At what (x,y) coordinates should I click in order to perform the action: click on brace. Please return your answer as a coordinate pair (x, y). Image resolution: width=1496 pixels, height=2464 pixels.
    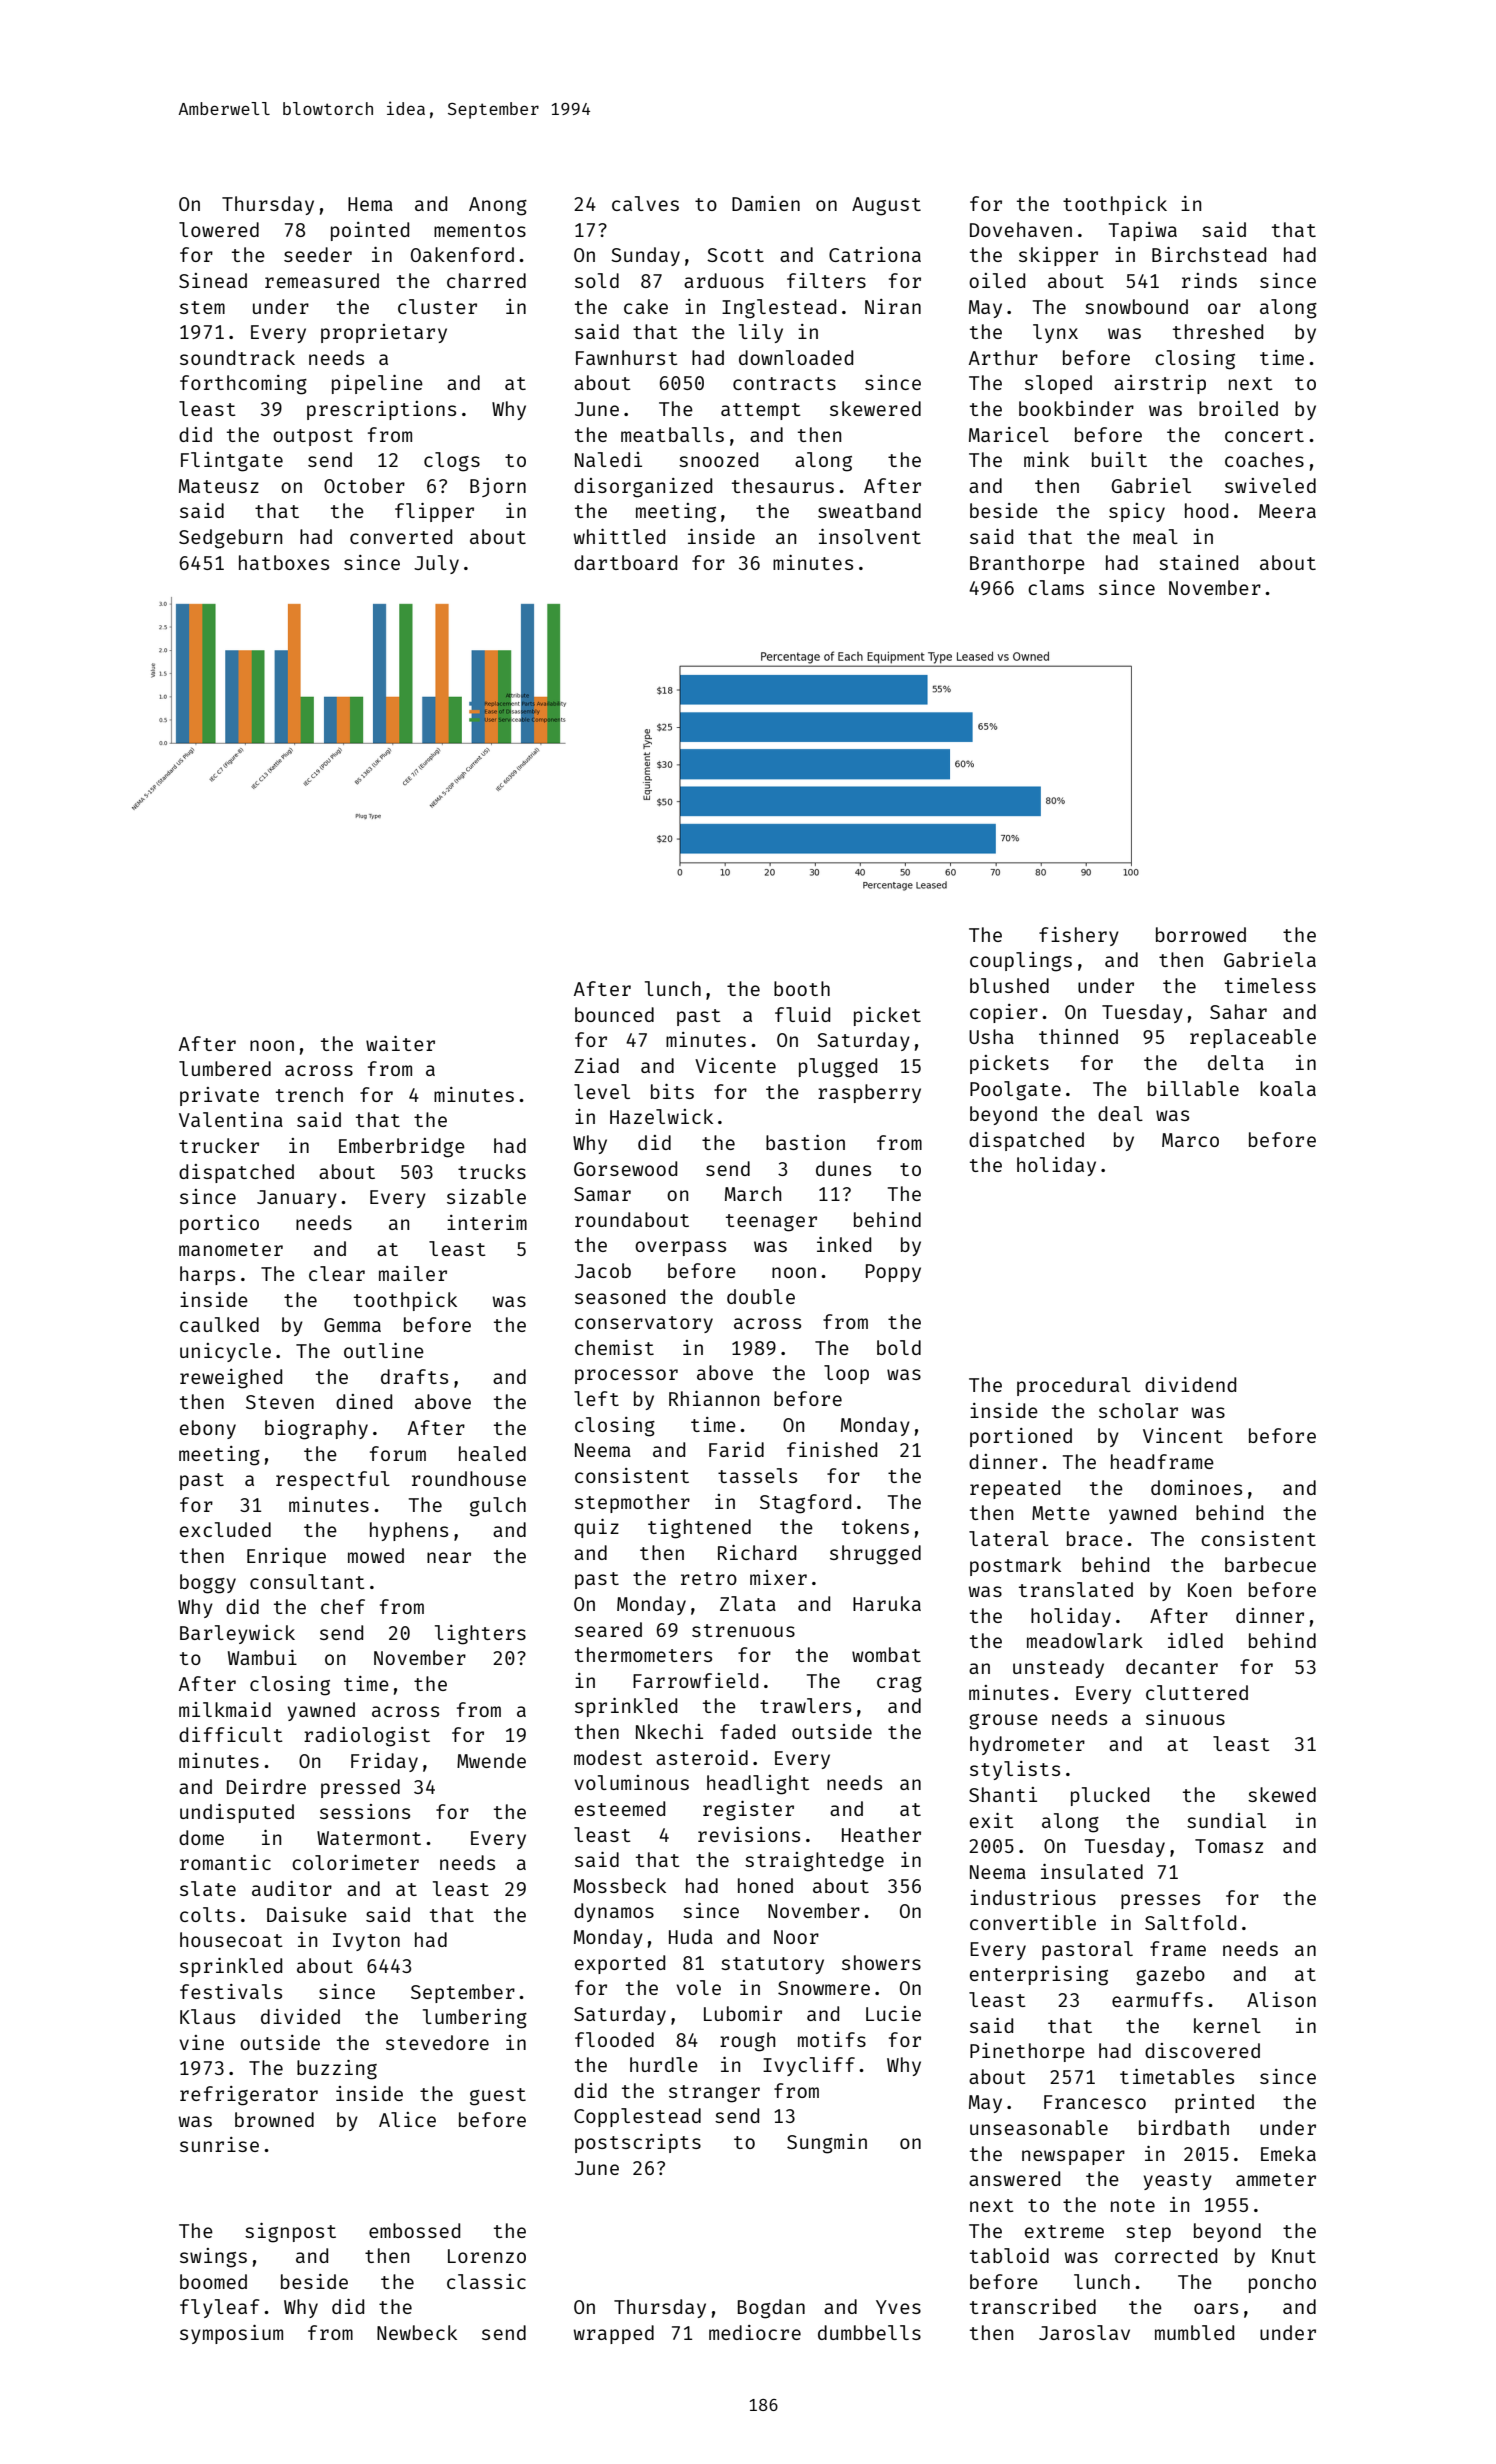
    Looking at the image, I should click on (1095, 1538).
